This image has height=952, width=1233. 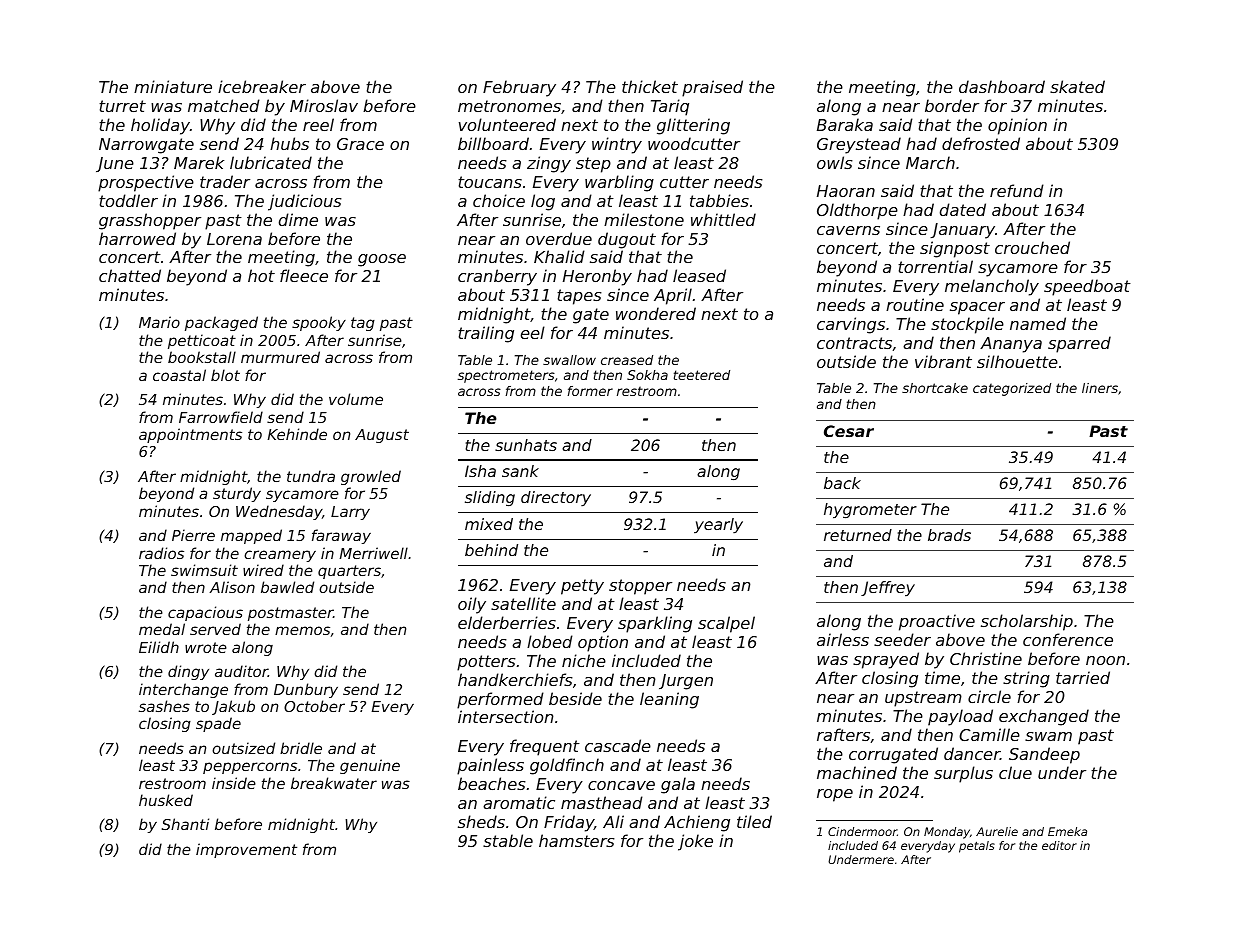 I want to click on conference, so click(x=1068, y=639).
